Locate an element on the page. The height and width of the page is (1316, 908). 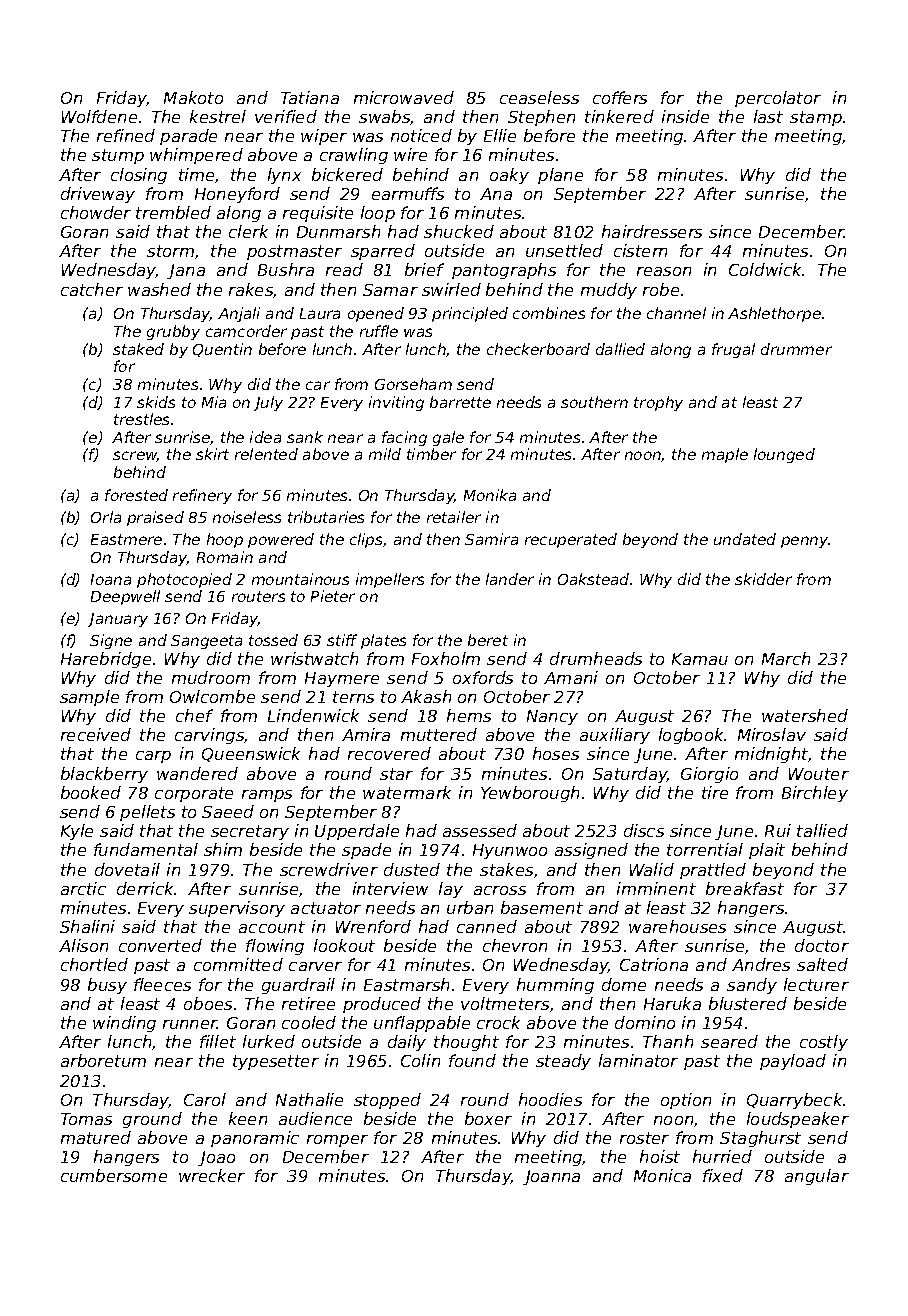
Makoto is located at coordinates (193, 97).
